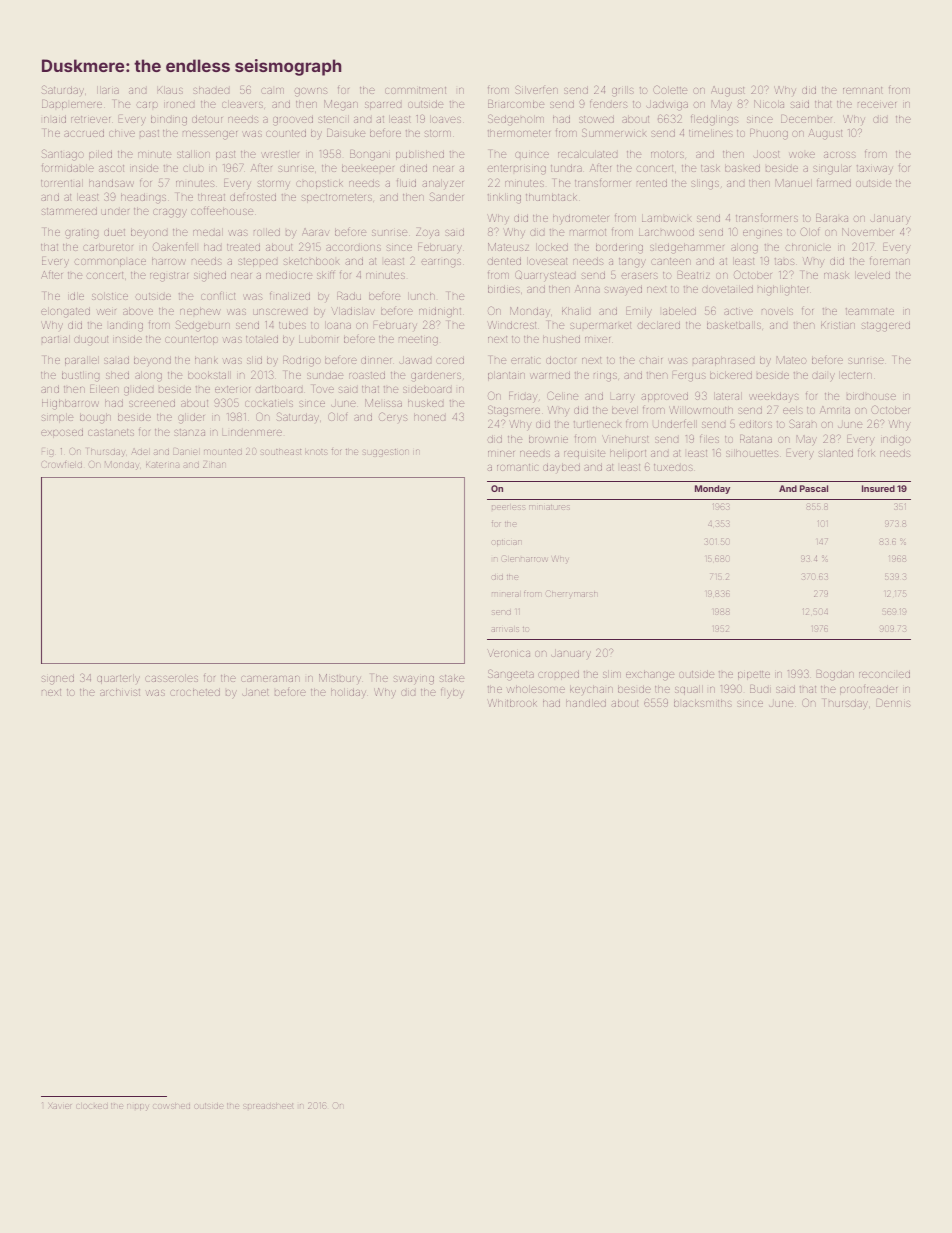 Image resolution: width=952 pixels, height=1233 pixels. What do you see at coordinates (62, 464) in the screenshot?
I see `Crowfield` at bounding box center [62, 464].
